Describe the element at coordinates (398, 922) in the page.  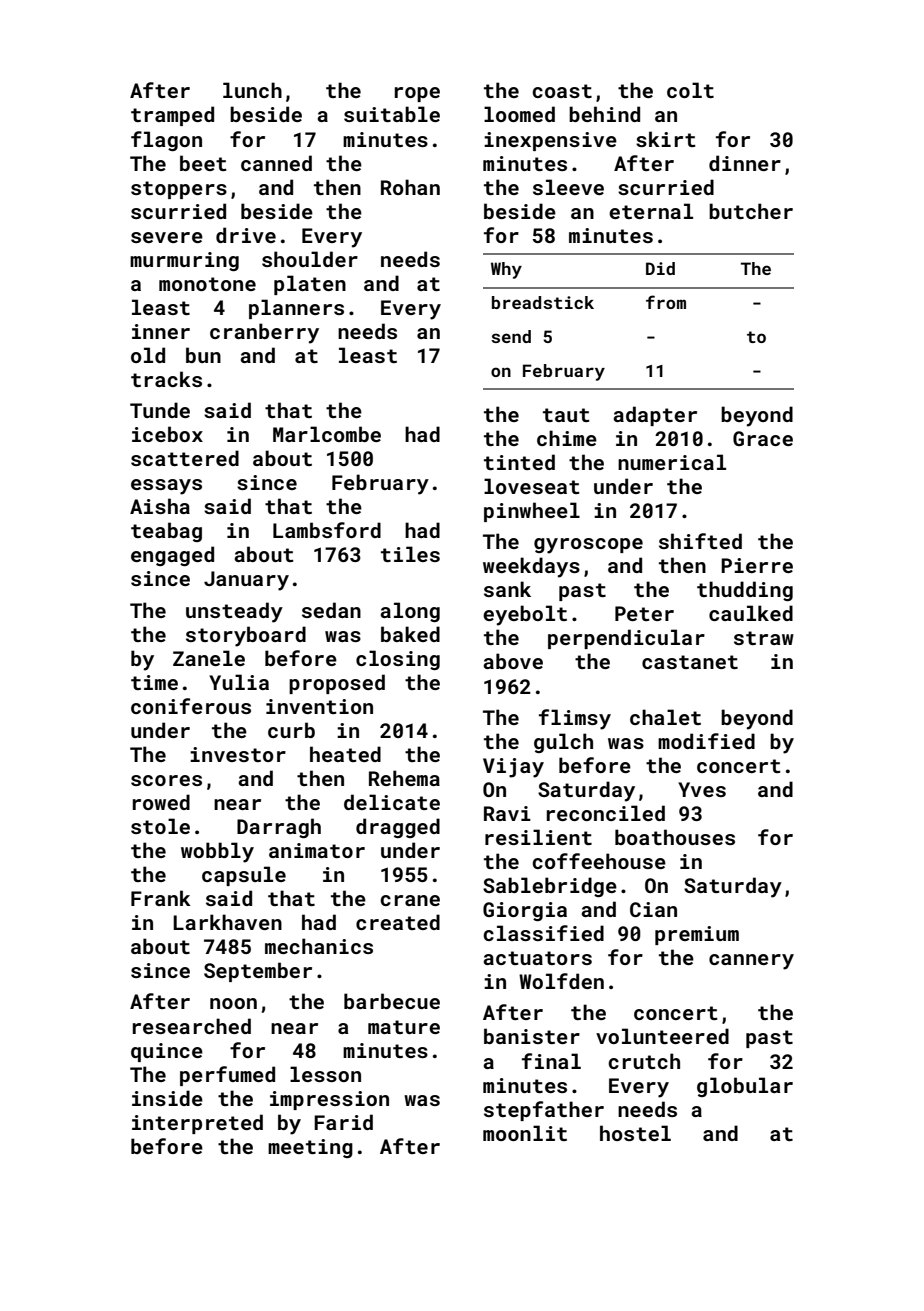
I see `created` at that location.
